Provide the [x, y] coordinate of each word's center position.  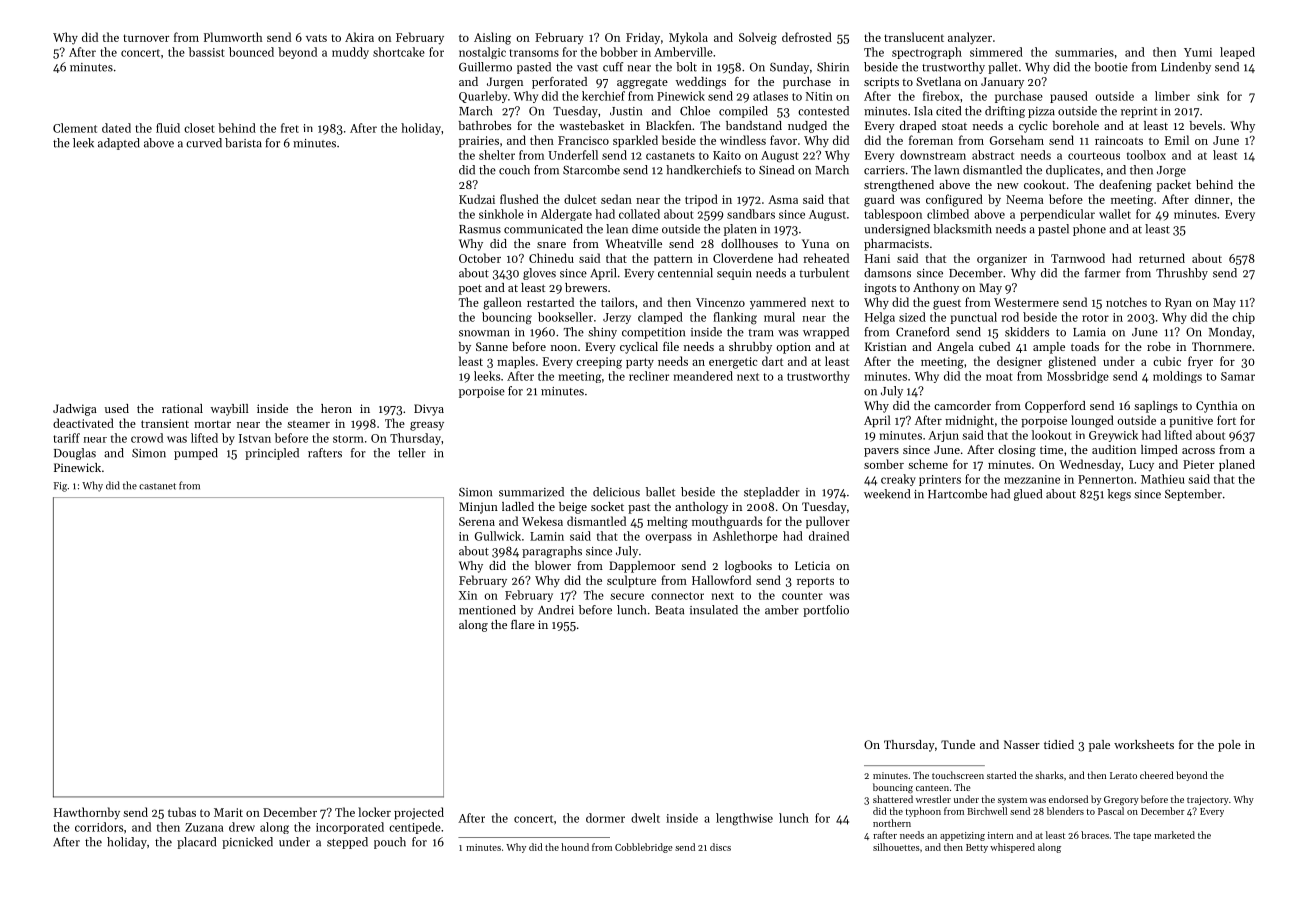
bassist [206, 52]
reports [815, 582]
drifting [1005, 112]
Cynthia [1217, 407]
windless [743, 140]
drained [829, 536]
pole [1229, 746]
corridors [99, 827]
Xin [468, 595]
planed [1237, 465]
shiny [602, 333]
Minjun [478, 508]
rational [182, 408]
